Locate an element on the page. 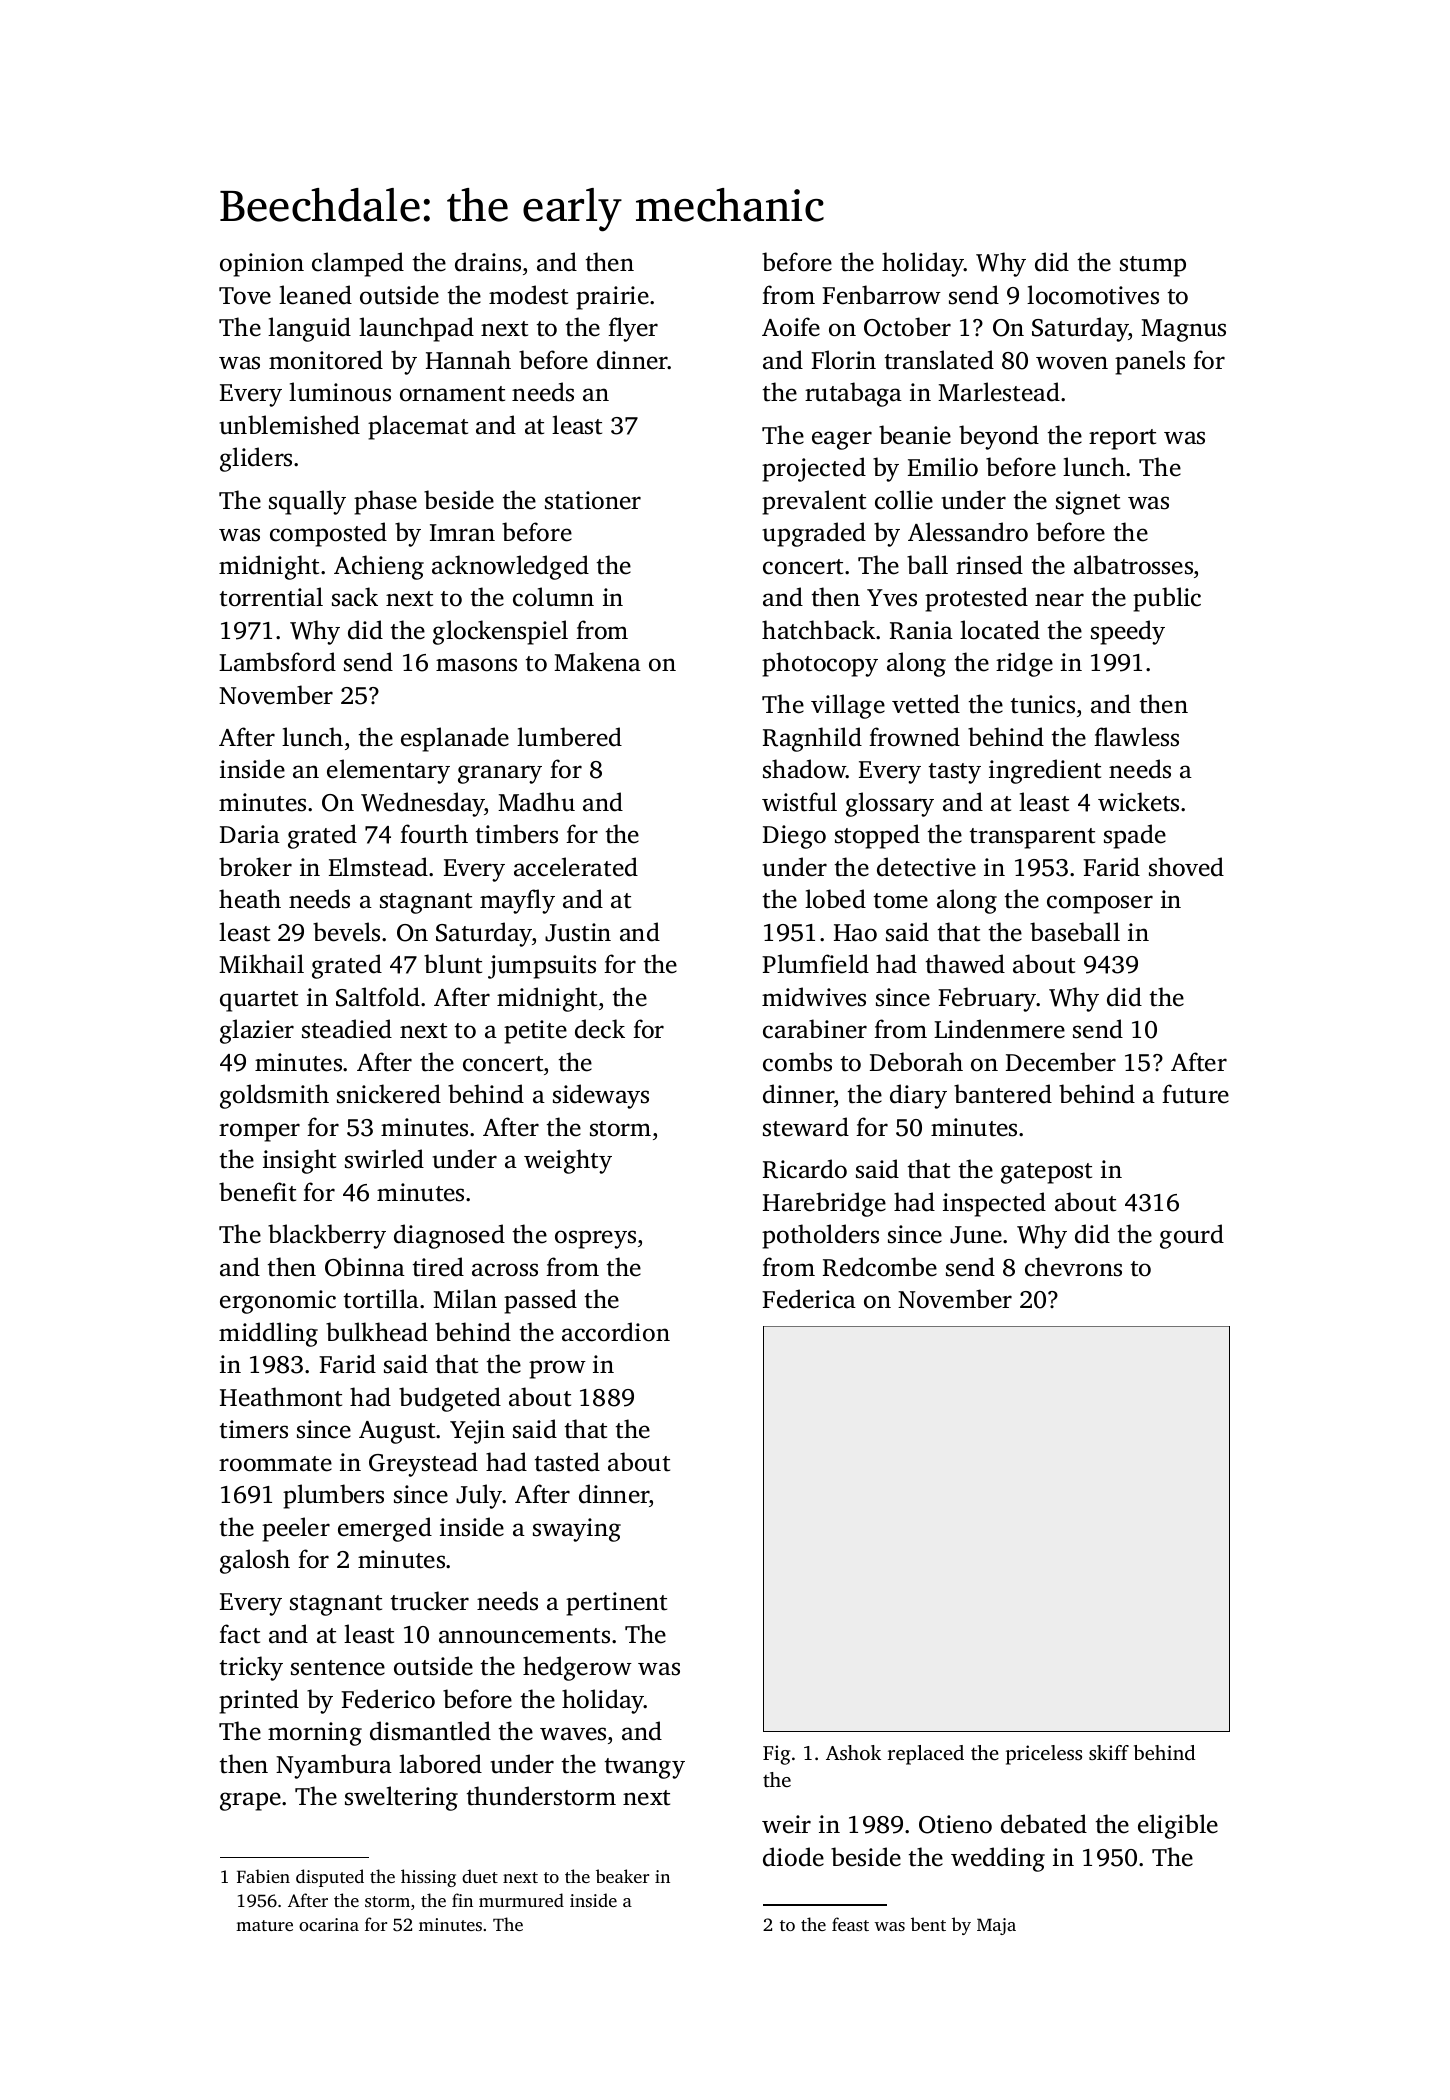 The height and width of the image is (2100, 1450). bantered is located at coordinates (1003, 1094).
